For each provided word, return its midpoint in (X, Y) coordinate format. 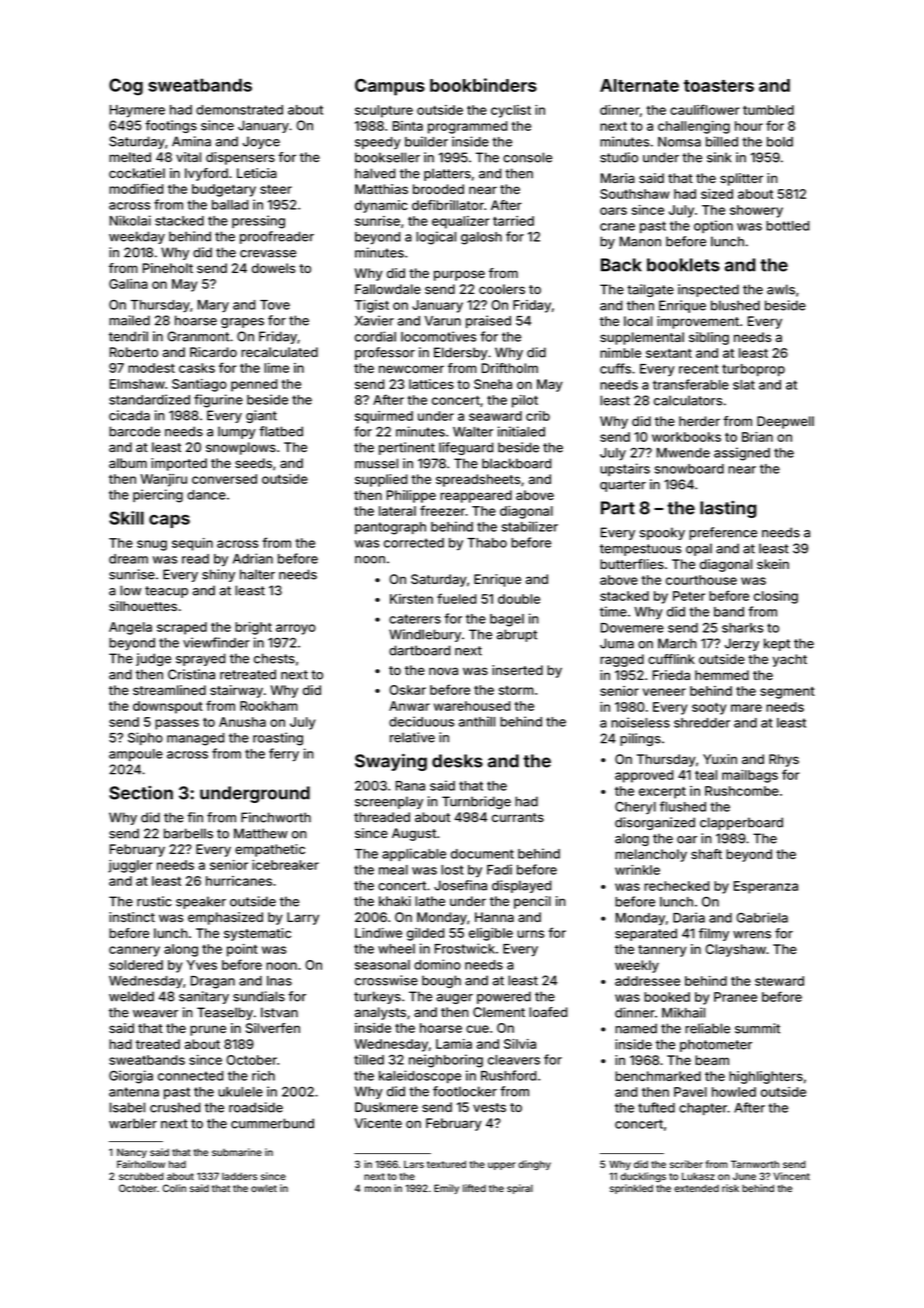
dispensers (240, 158)
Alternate (639, 85)
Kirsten (411, 599)
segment (787, 693)
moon (378, 1189)
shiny (218, 575)
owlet (264, 1188)
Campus (390, 87)
